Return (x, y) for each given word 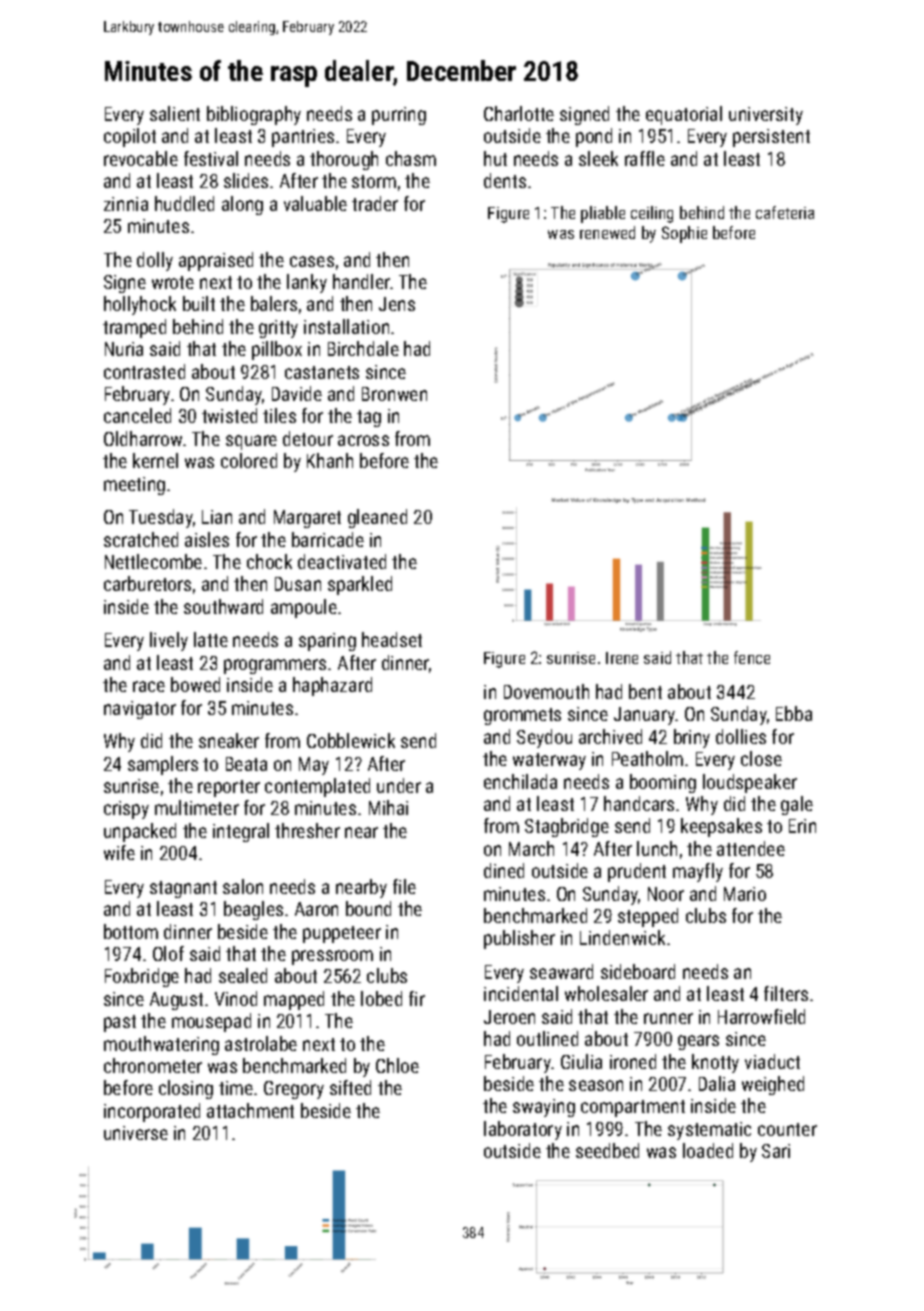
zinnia (126, 204)
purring (399, 116)
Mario (745, 894)
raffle (645, 158)
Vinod (236, 998)
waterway (549, 761)
